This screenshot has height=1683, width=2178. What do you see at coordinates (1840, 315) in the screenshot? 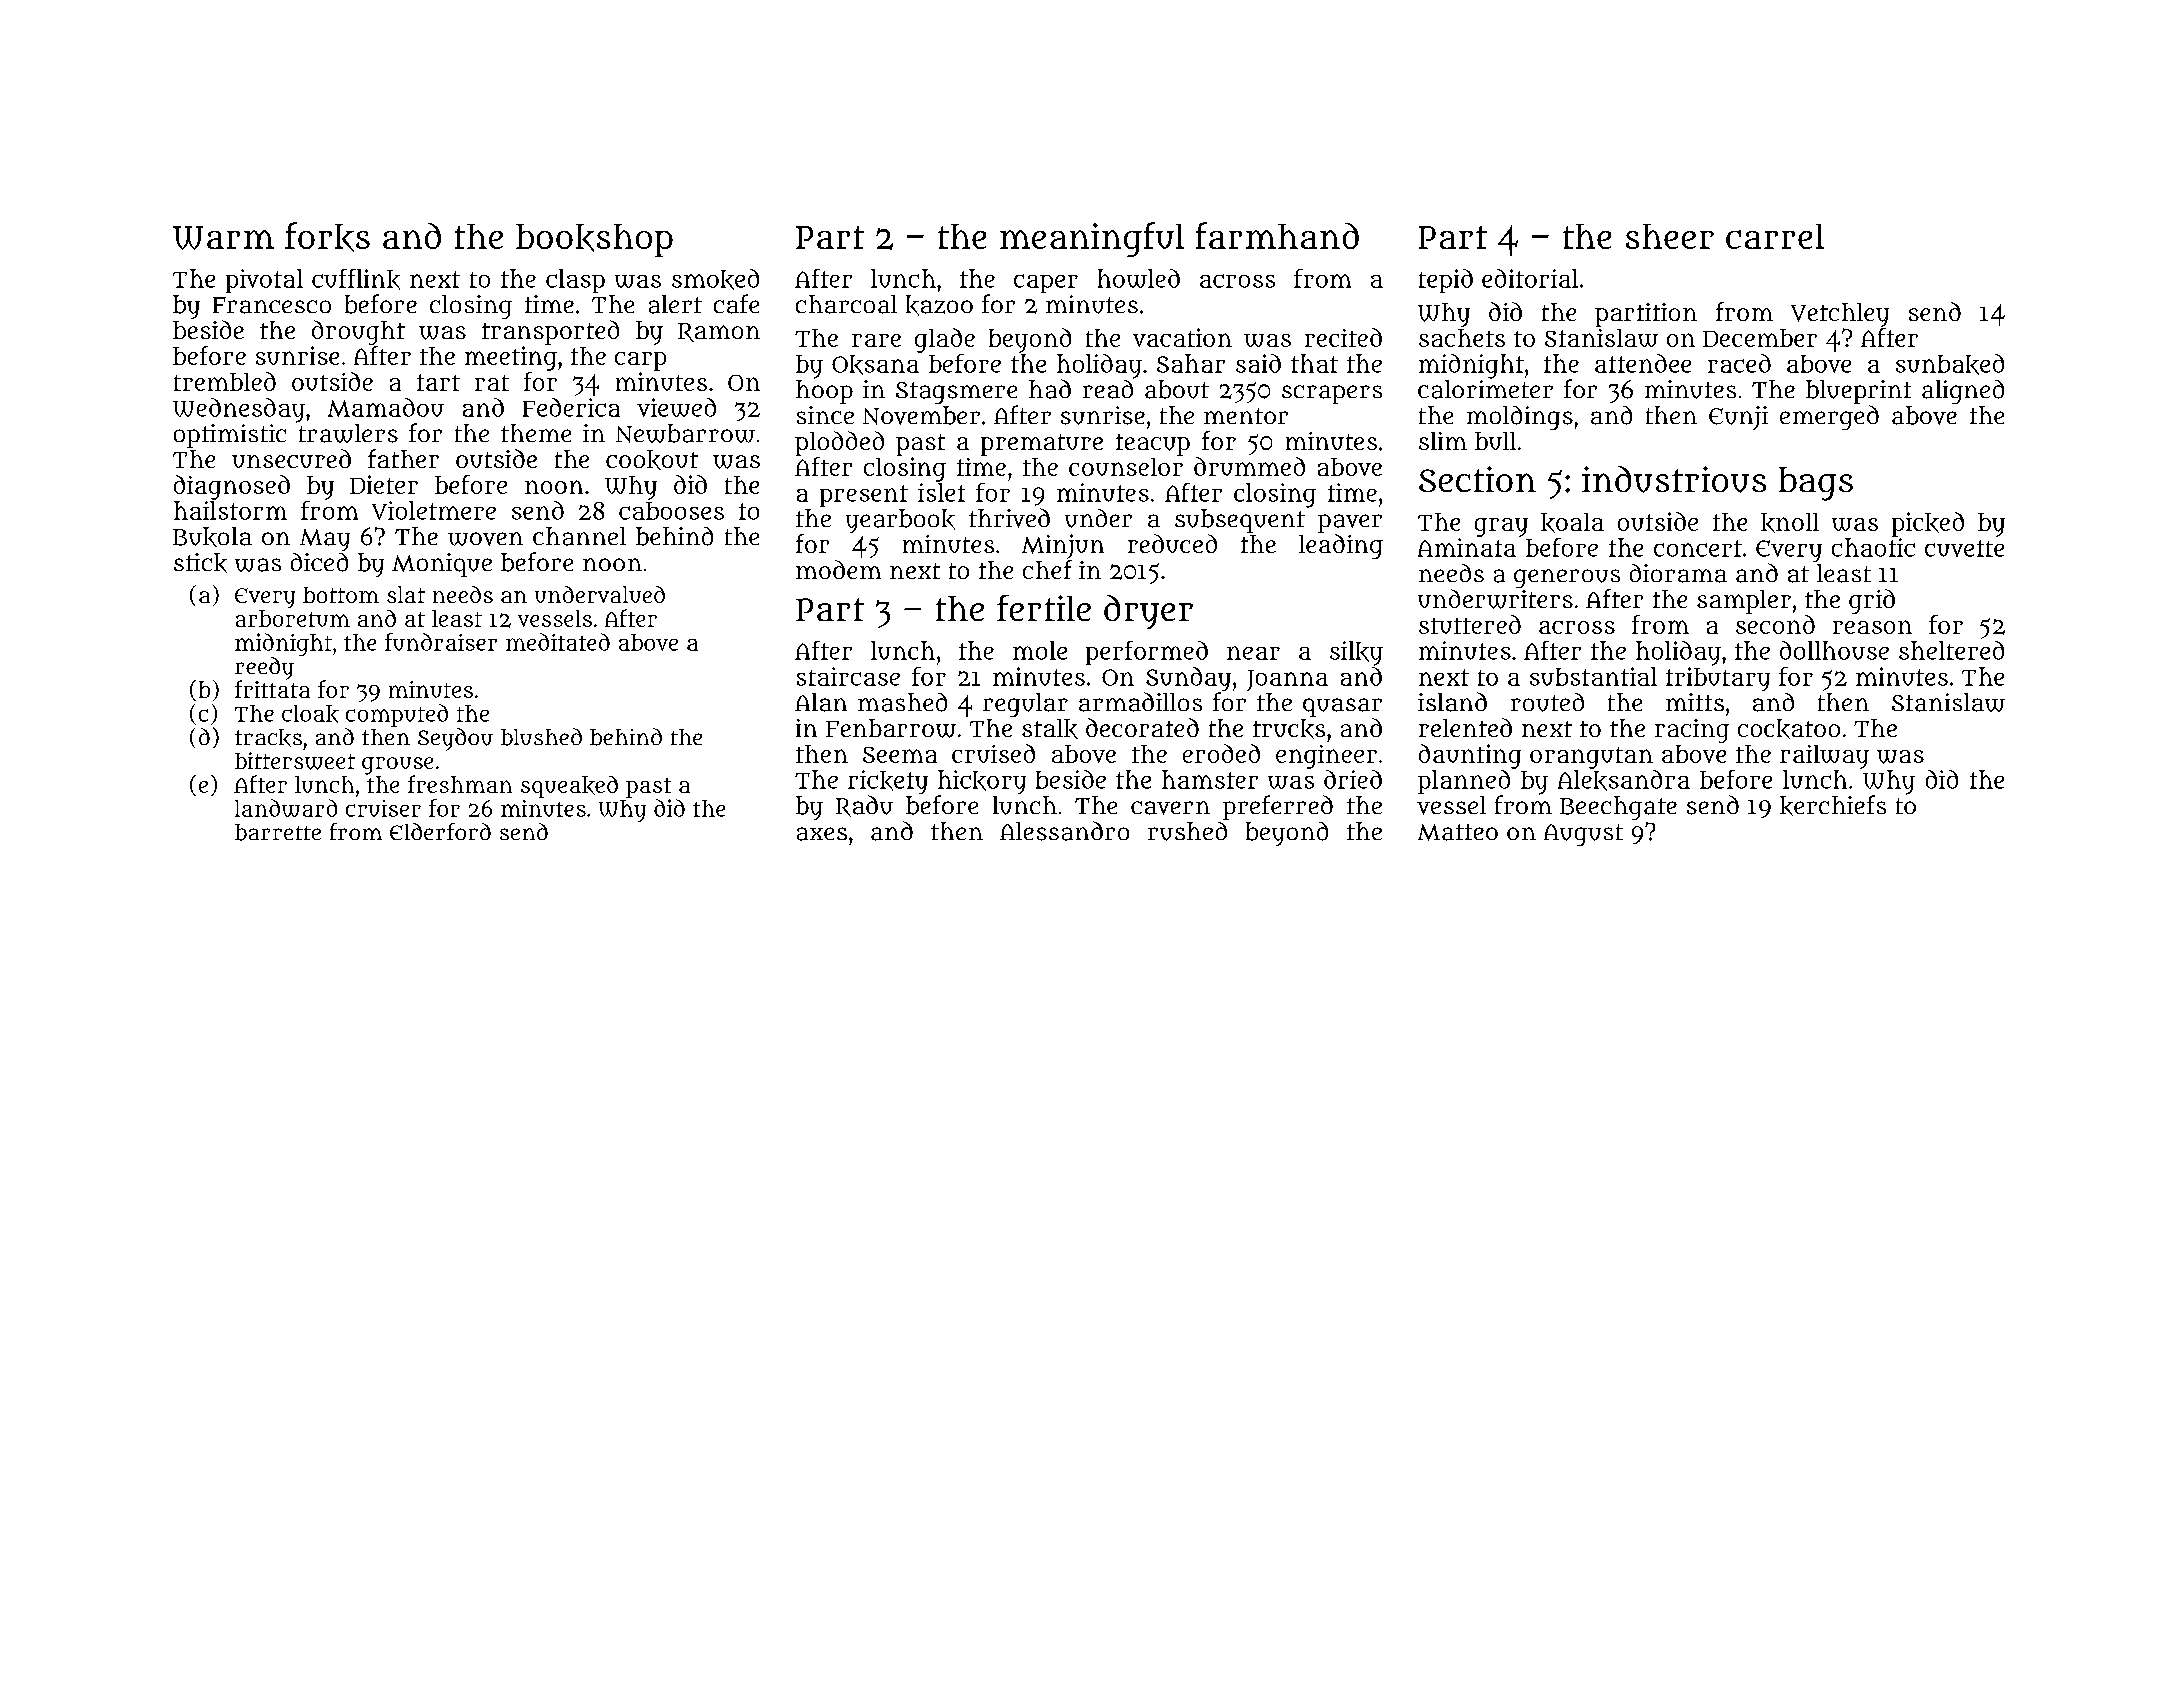
I see `Vetchley` at bounding box center [1840, 315].
